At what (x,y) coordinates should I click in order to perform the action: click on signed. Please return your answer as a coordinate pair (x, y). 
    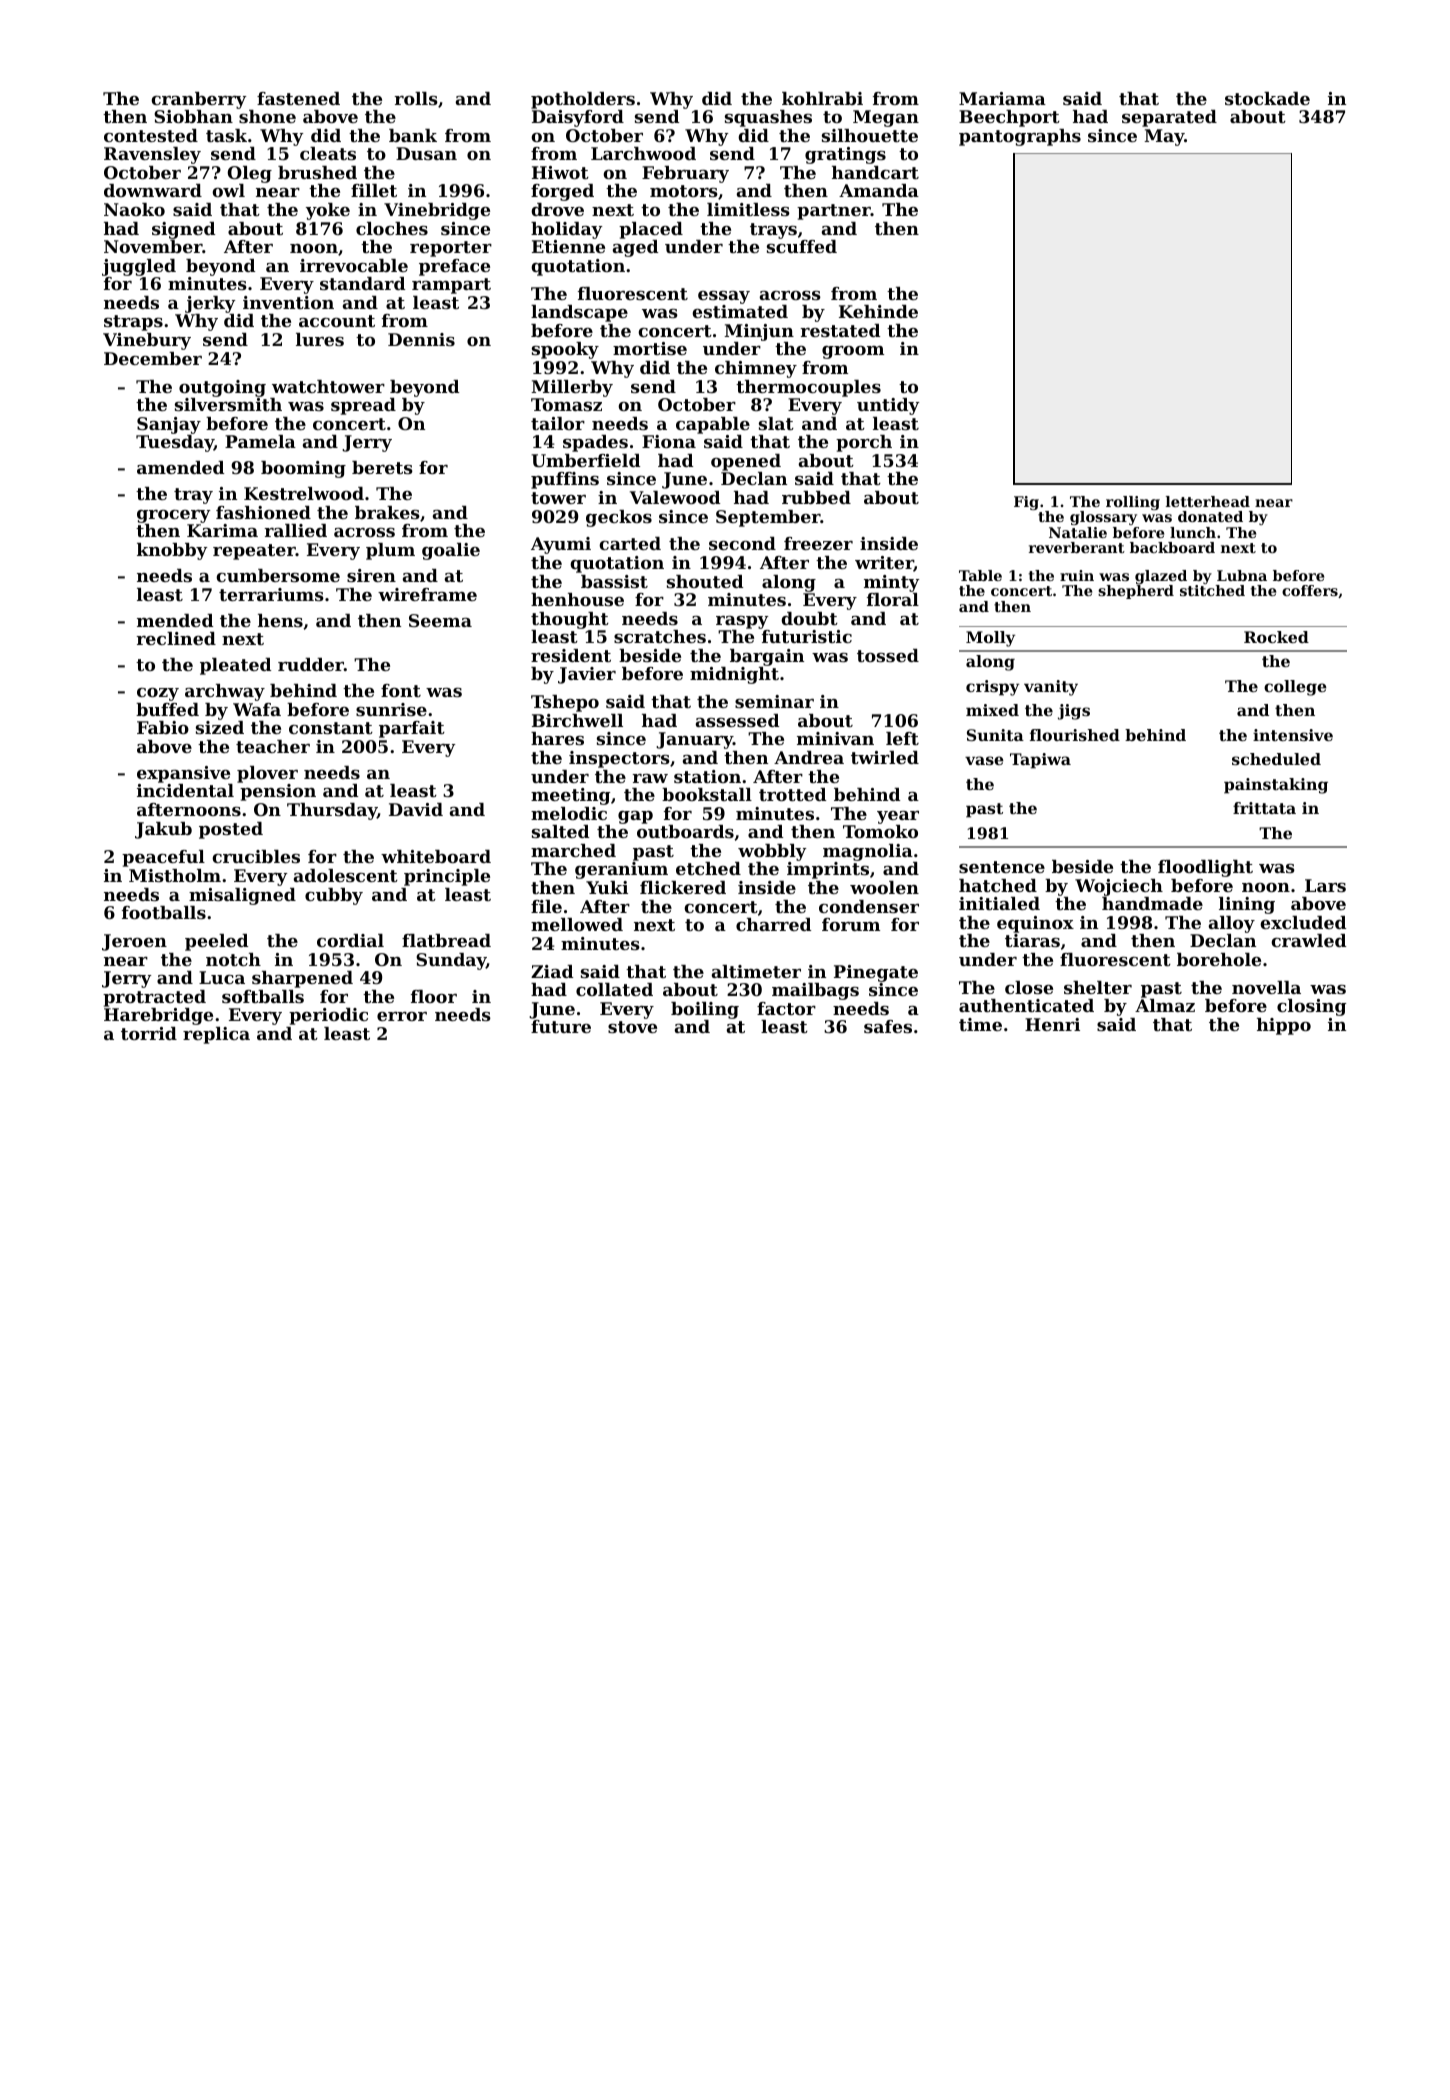
    Looking at the image, I should click on (183, 230).
